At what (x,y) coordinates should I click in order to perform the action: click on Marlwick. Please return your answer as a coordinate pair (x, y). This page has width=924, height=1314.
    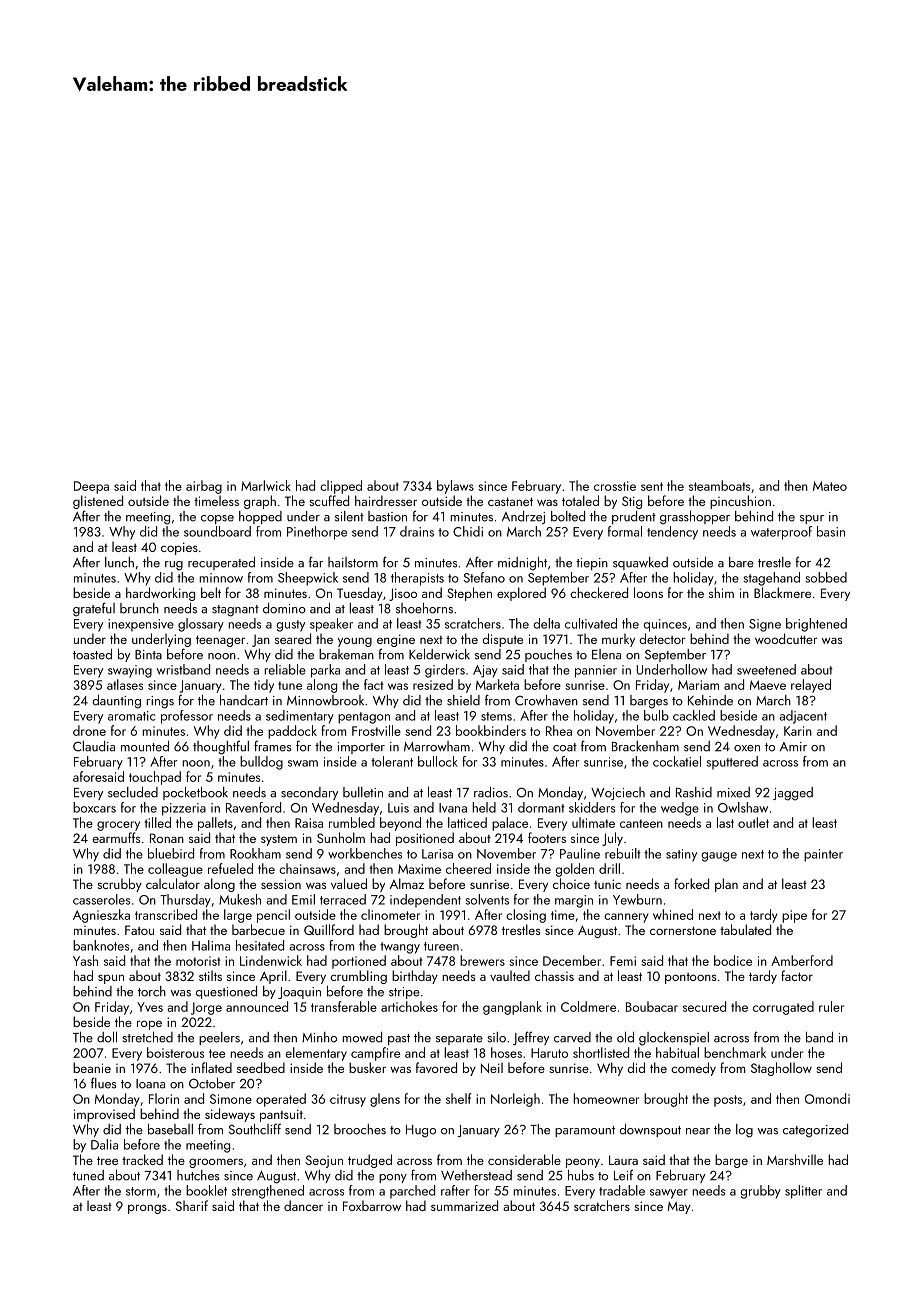
    Looking at the image, I should click on (266, 485).
